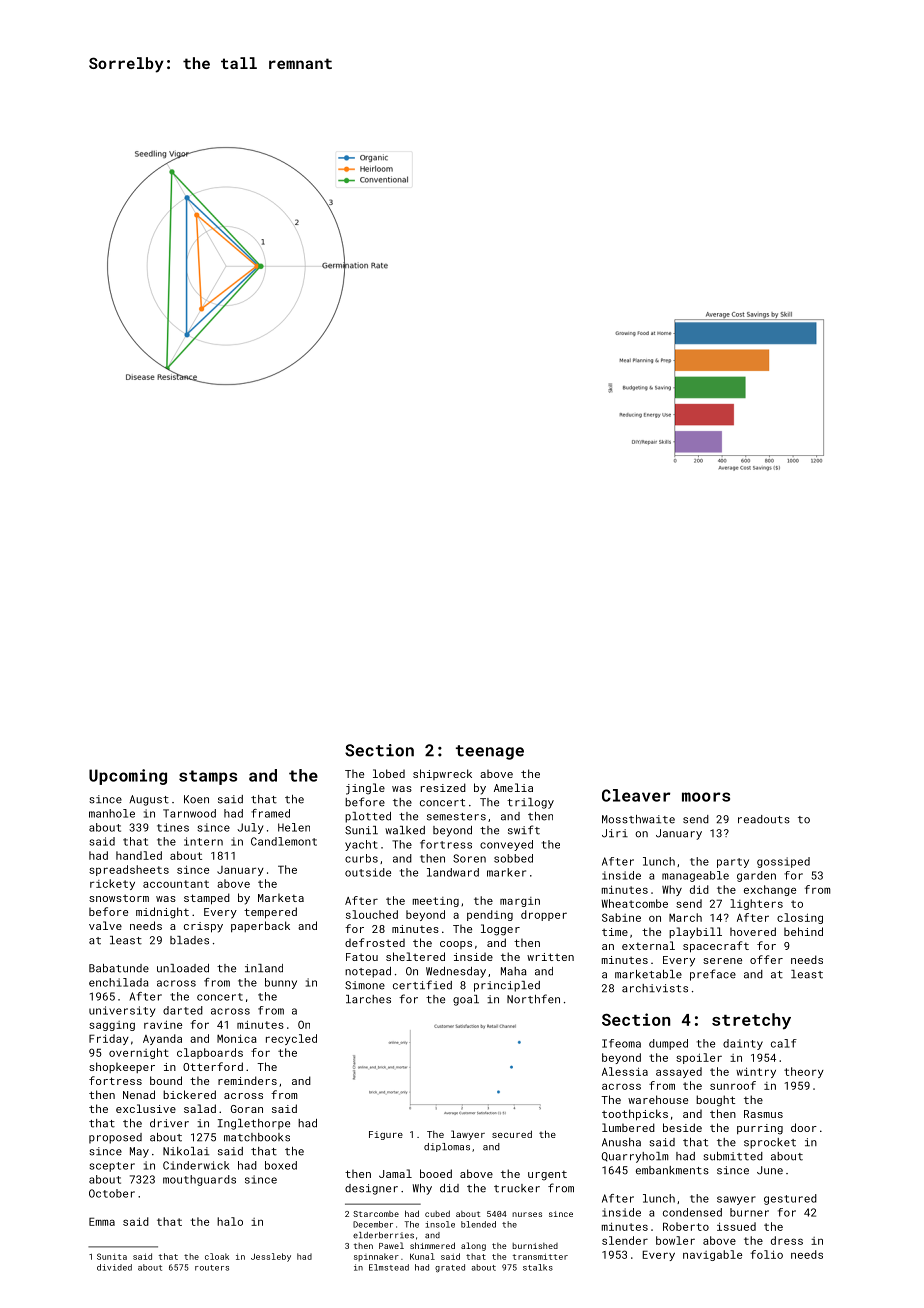 The image size is (924, 1308). I want to click on booed, so click(436, 1173).
